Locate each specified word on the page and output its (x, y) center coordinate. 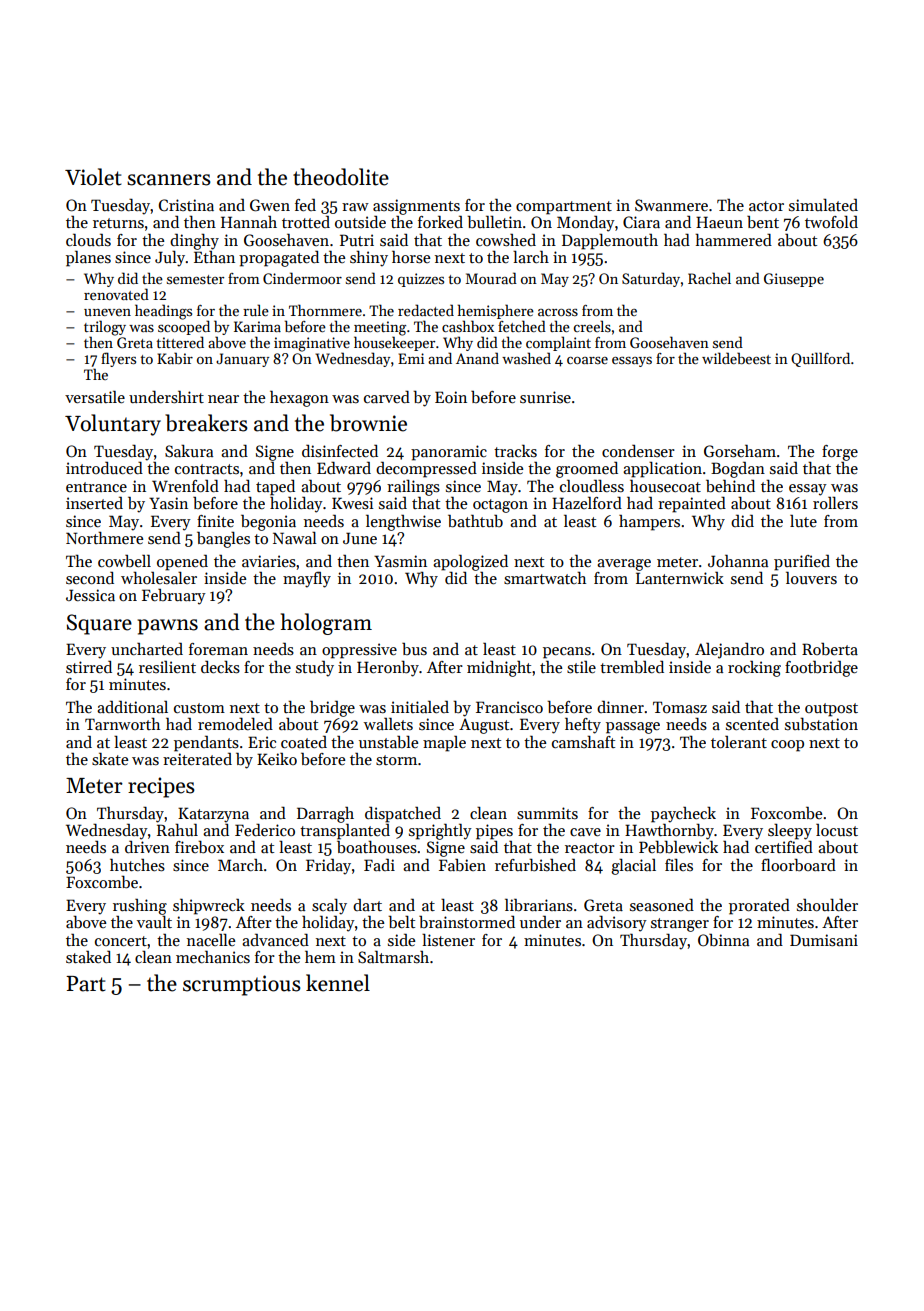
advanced (275, 939)
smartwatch (545, 578)
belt (401, 922)
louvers (811, 578)
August (484, 726)
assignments (416, 207)
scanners (169, 180)
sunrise (545, 397)
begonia (268, 522)
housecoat (665, 485)
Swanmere (671, 205)
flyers (118, 359)
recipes (161, 787)
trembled (632, 666)
